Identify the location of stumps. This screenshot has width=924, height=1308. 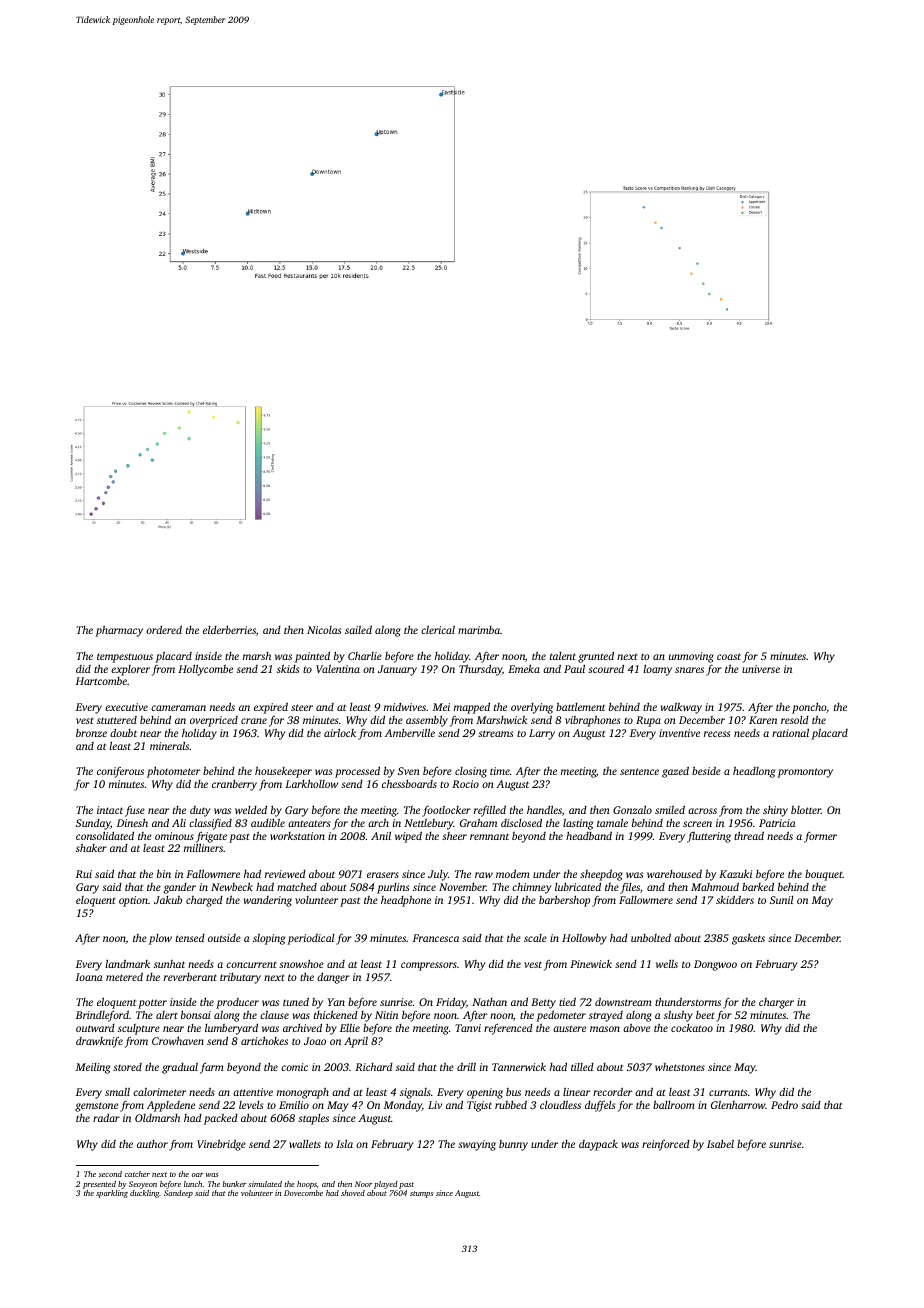
(421, 1194).
